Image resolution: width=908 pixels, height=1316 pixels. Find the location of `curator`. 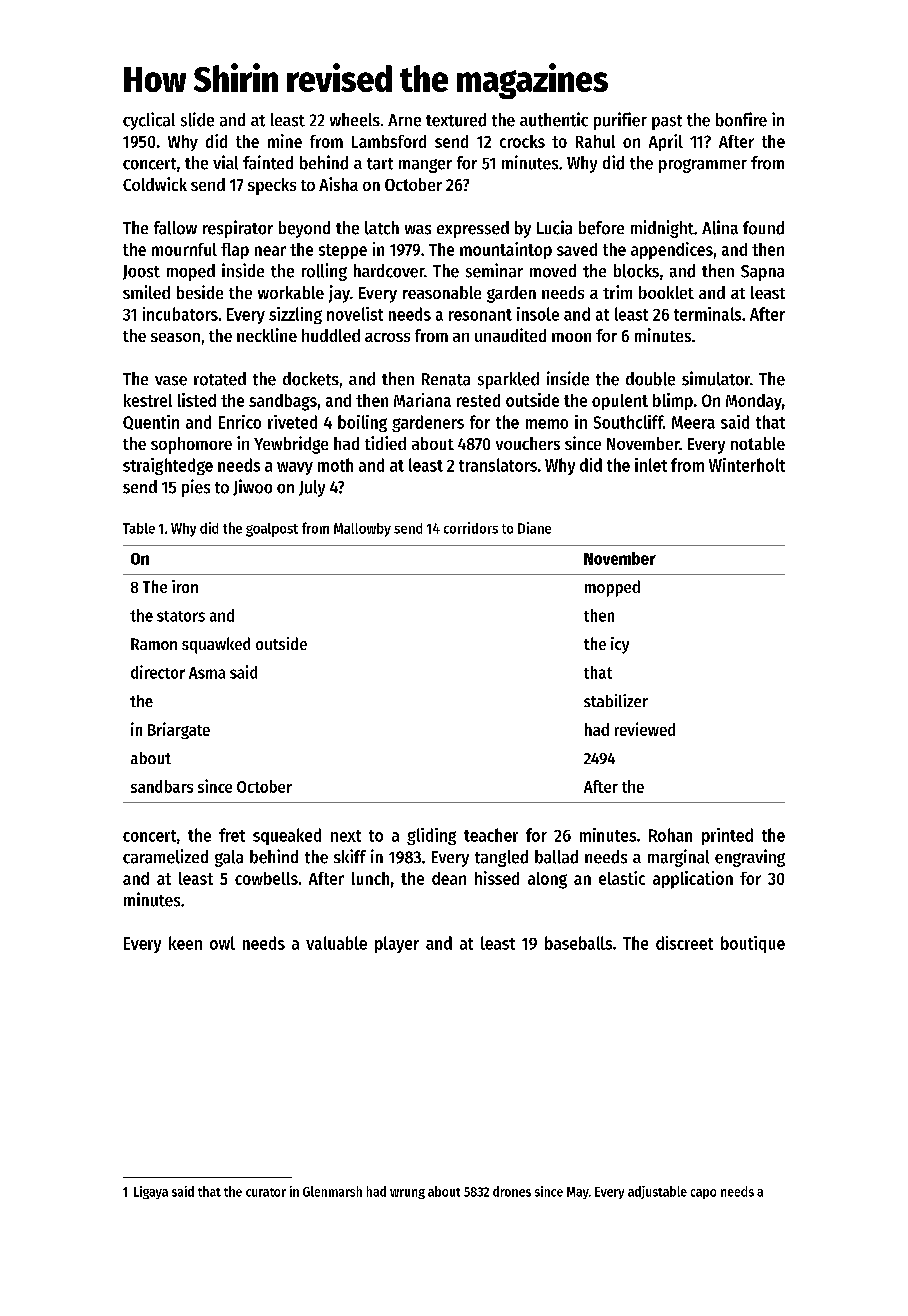

curator is located at coordinates (266, 1192).
